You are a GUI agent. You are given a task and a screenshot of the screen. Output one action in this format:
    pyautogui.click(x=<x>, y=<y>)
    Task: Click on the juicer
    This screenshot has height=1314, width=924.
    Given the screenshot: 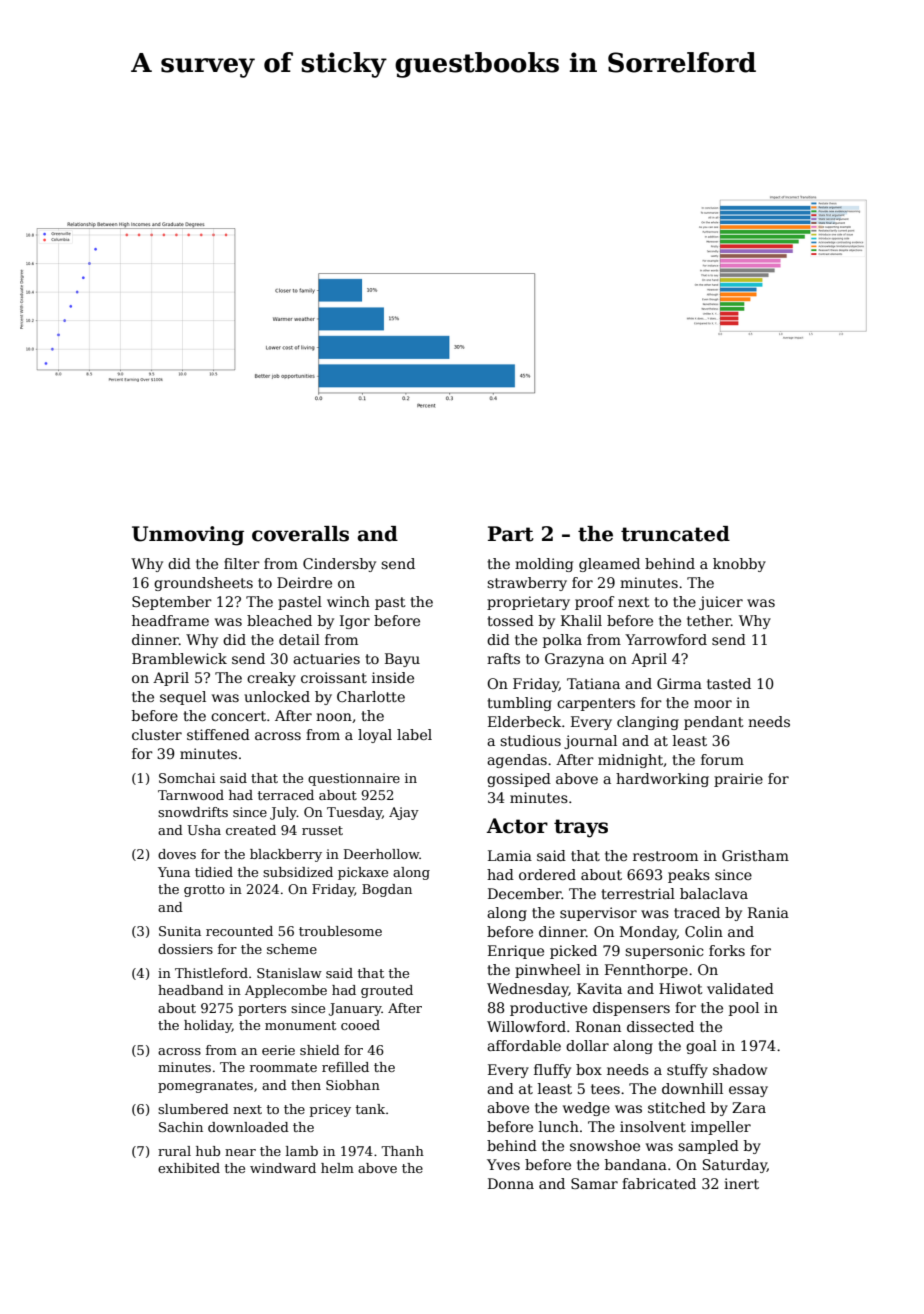 What is the action you would take?
    pyautogui.click(x=721, y=603)
